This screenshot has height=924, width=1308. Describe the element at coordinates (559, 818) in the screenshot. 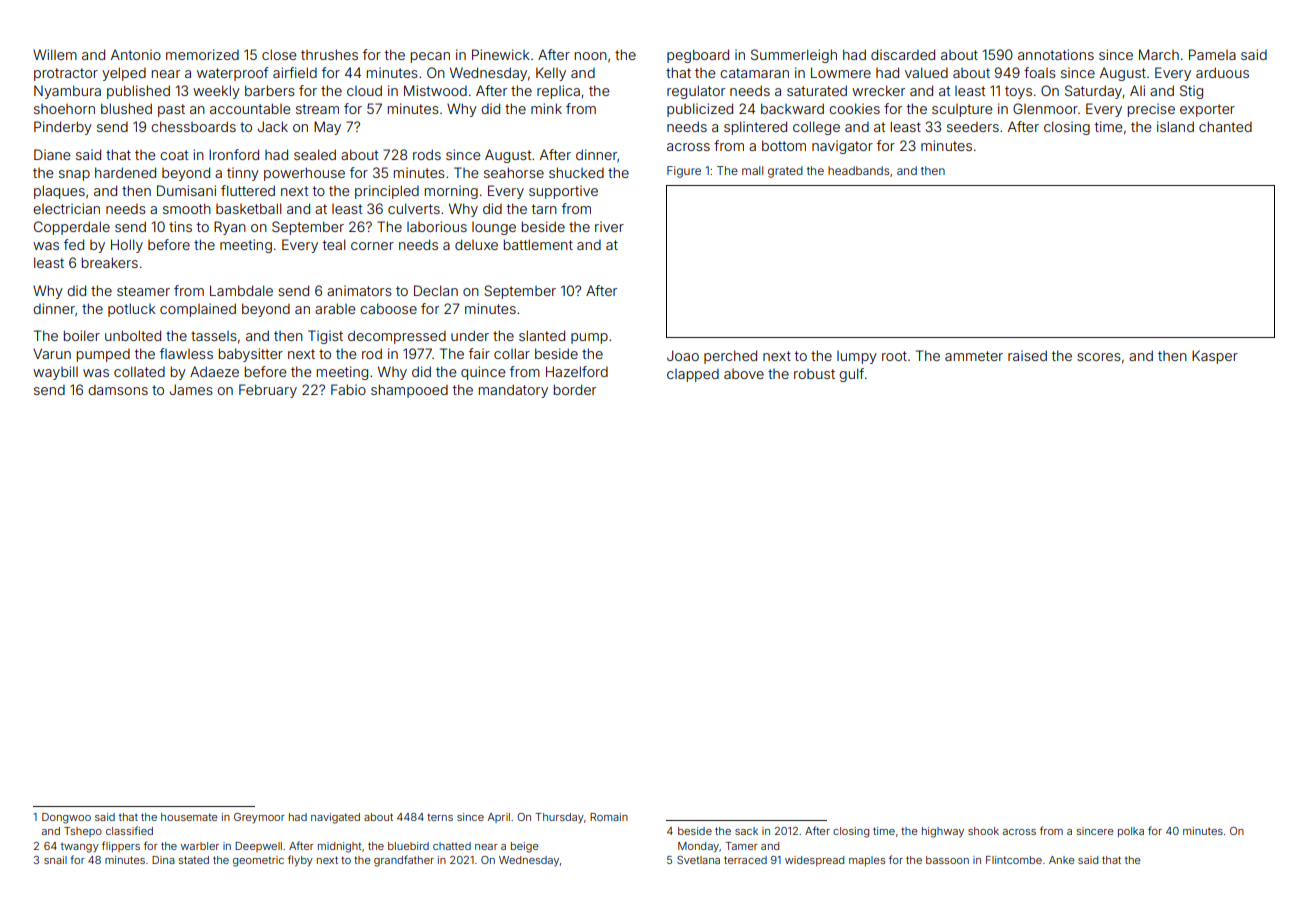

I see `Thursday` at that location.
